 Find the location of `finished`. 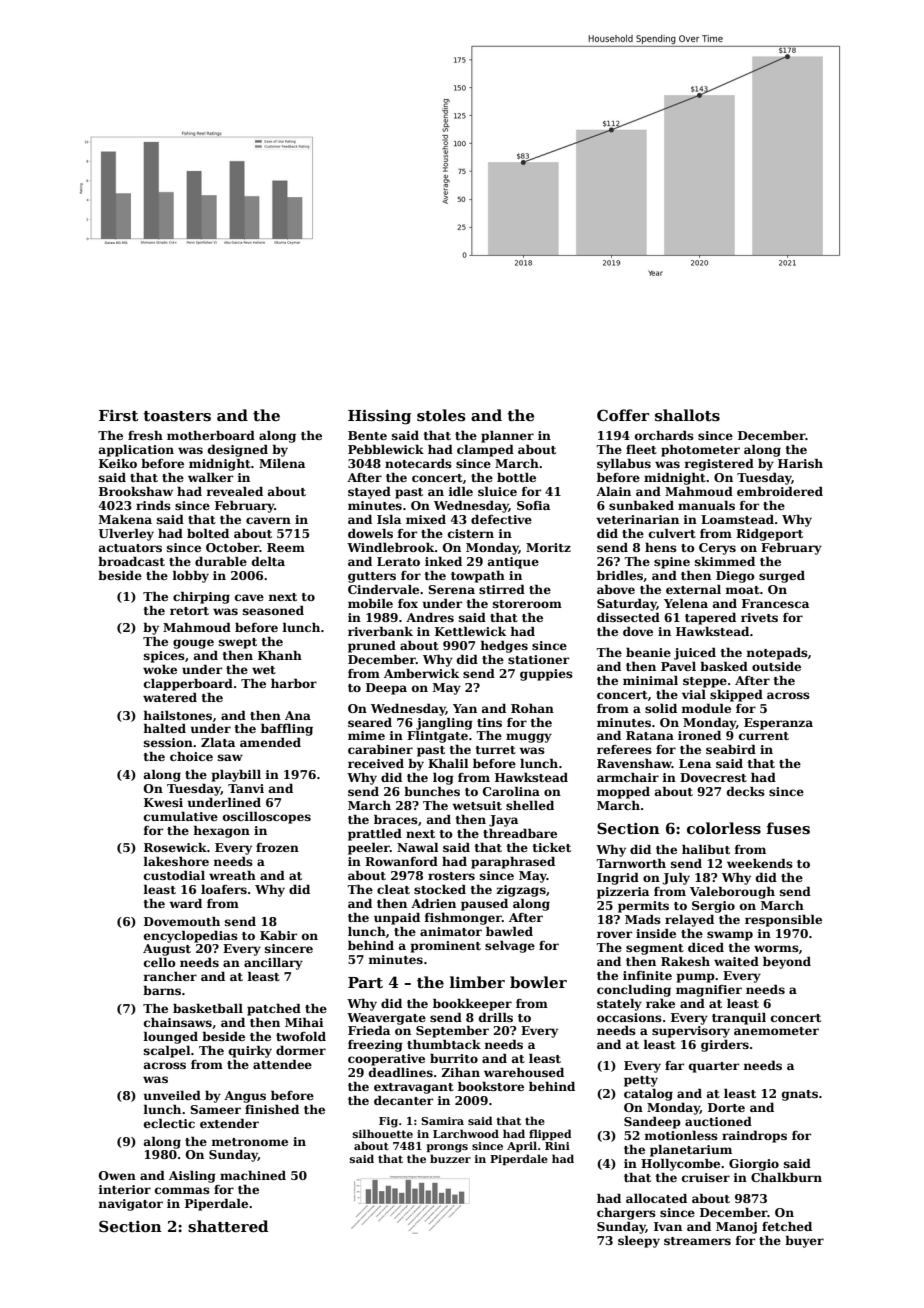

finished is located at coordinates (272, 1109).
